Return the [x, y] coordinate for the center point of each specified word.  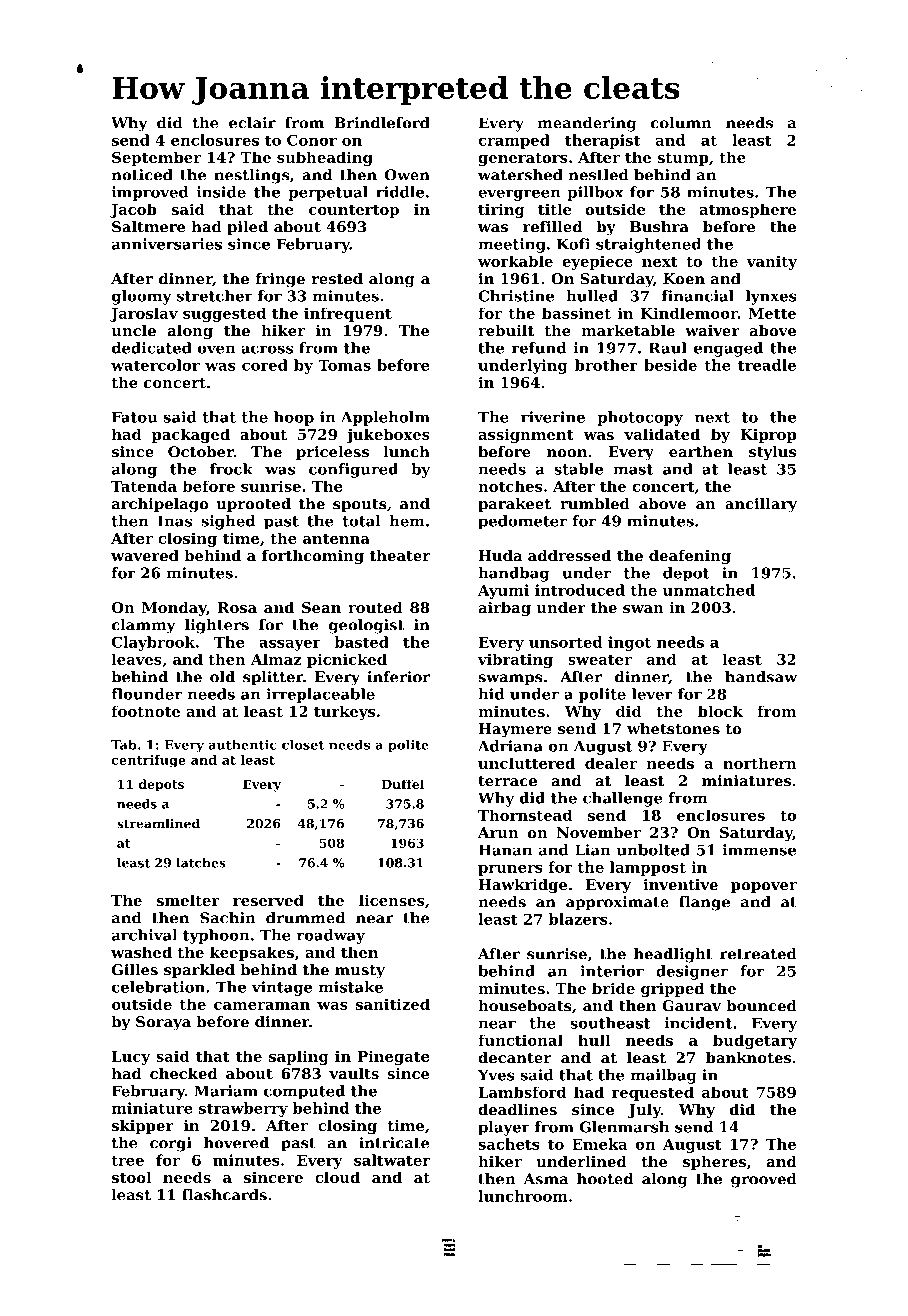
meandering [587, 124]
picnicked [347, 660]
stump [683, 159]
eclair [252, 123]
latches [201, 863]
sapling [299, 1057]
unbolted [653, 850]
